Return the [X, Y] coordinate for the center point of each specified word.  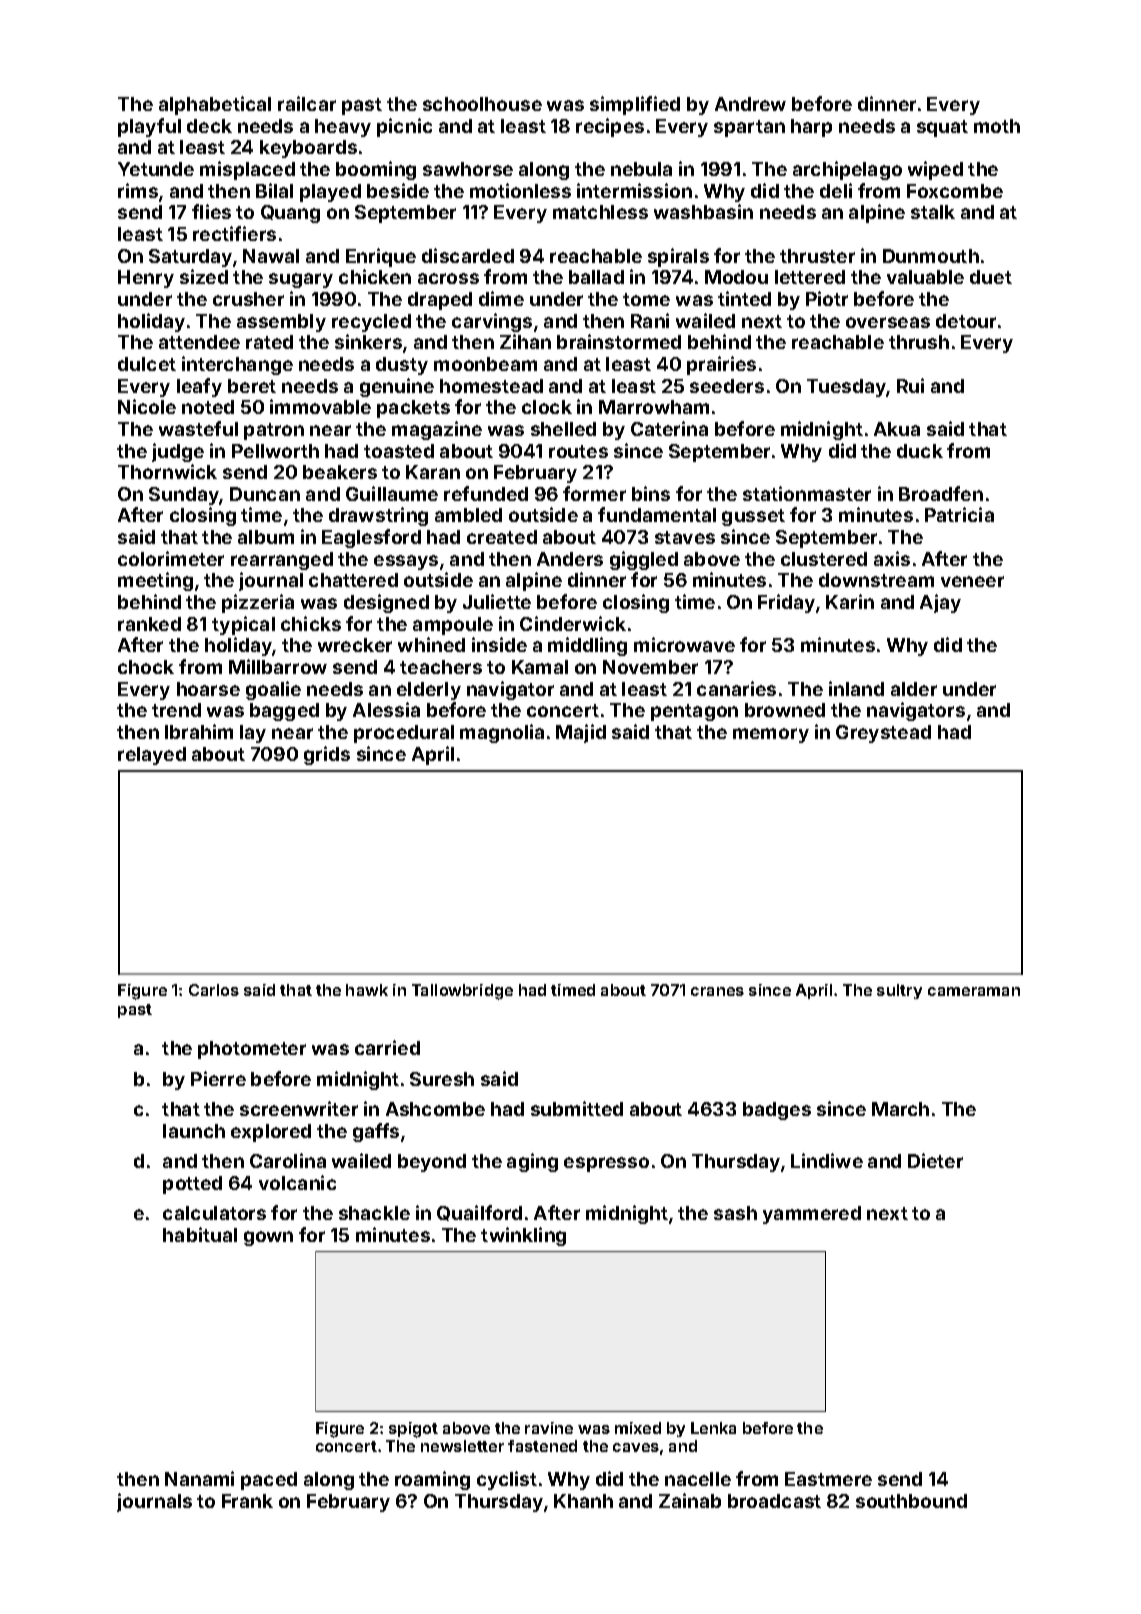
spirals [678, 257]
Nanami [199, 1478]
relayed [152, 756]
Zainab [690, 1500]
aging [532, 1162]
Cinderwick [573, 623]
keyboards [308, 149]
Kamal [540, 667]
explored [271, 1133]
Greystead [883, 734]
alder [914, 689]
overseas [888, 322]
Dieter [935, 1160]
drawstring [378, 516]
